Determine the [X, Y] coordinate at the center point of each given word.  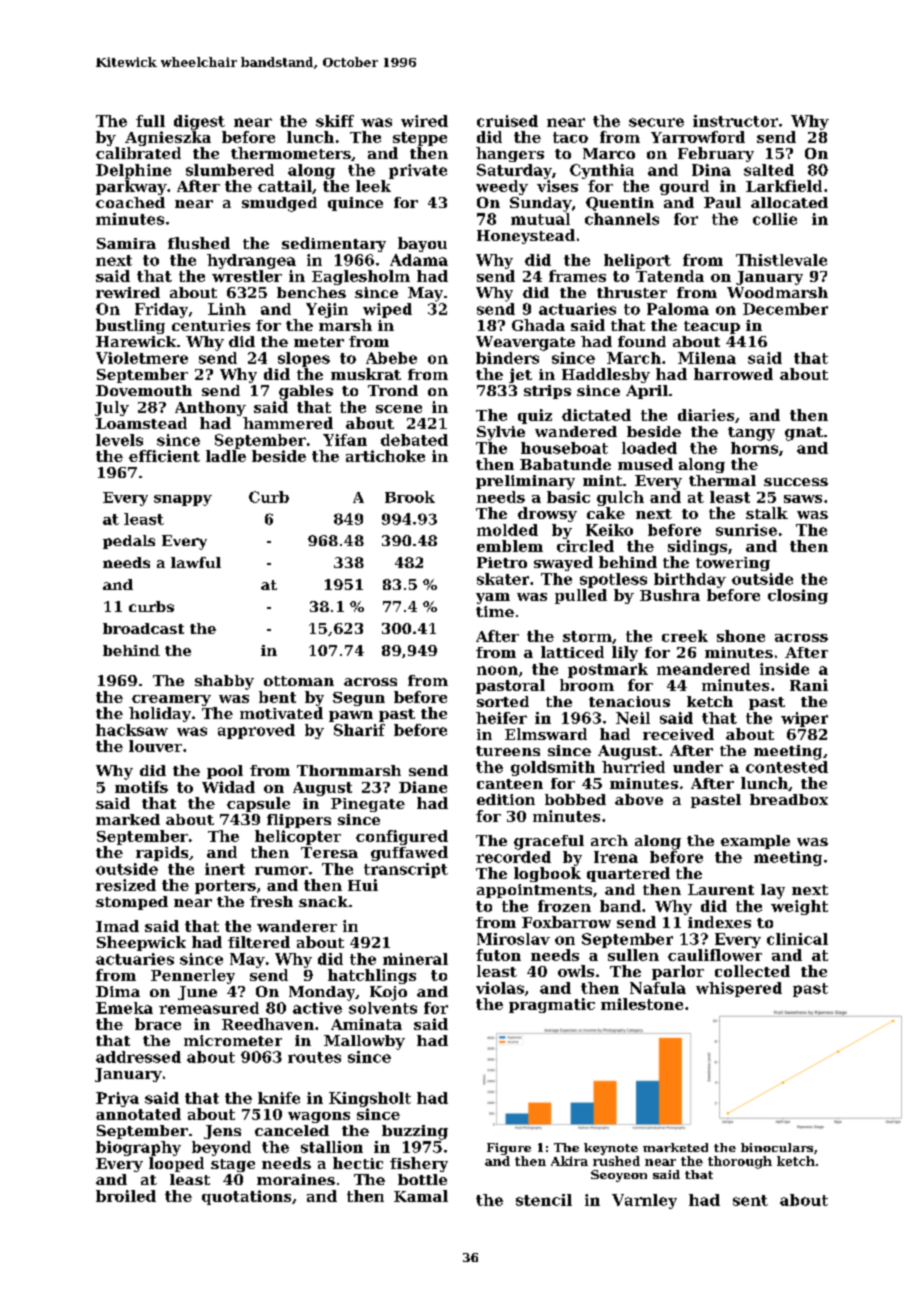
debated [414, 440]
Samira [126, 243]
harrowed [733, 374]
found [642, 341]
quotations [246, 1197]
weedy [502, 187]
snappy [183, 500]
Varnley [644, 1201]
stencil [544, 1200]
